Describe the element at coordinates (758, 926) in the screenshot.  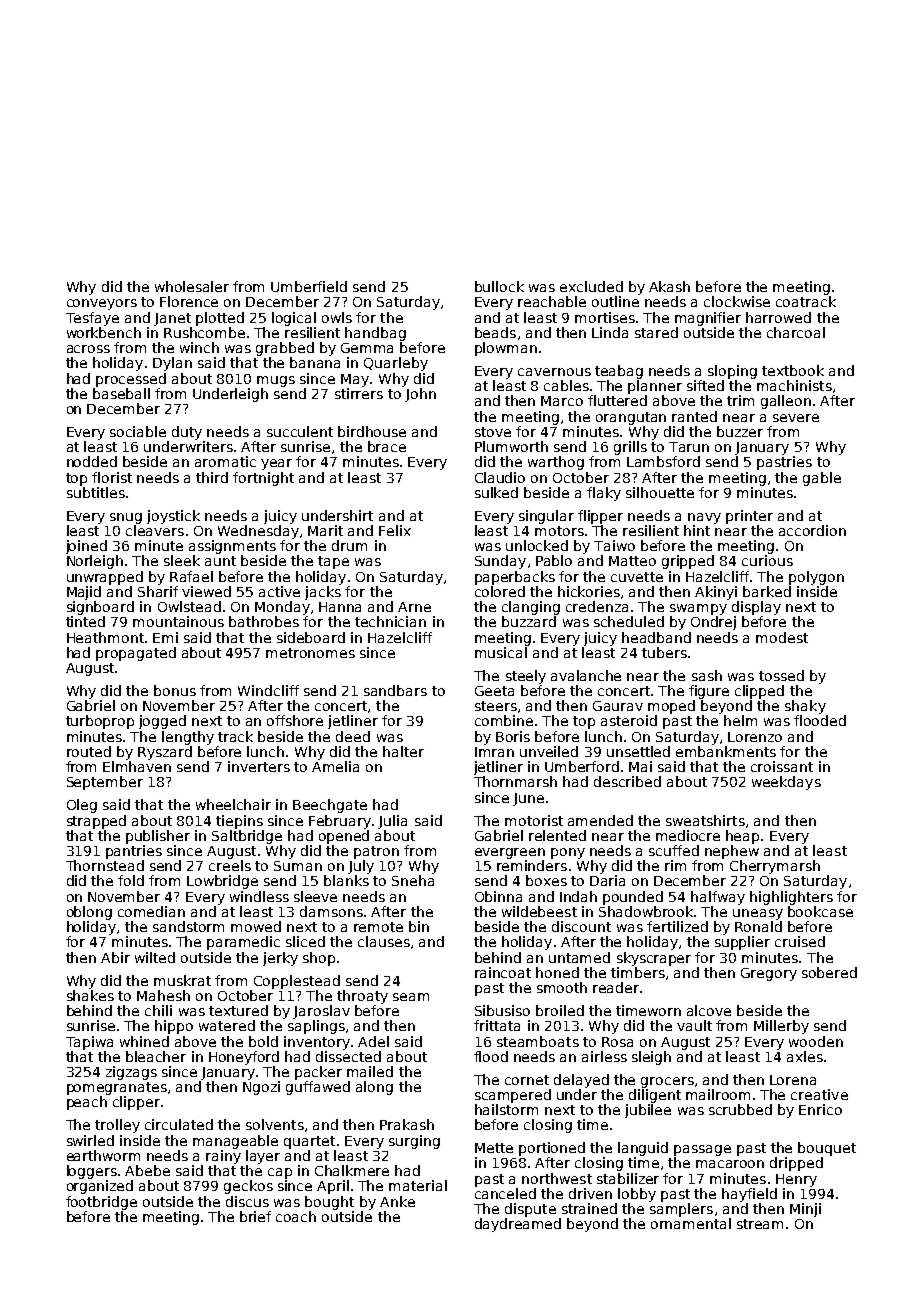
I see `Ronald` at that location.
